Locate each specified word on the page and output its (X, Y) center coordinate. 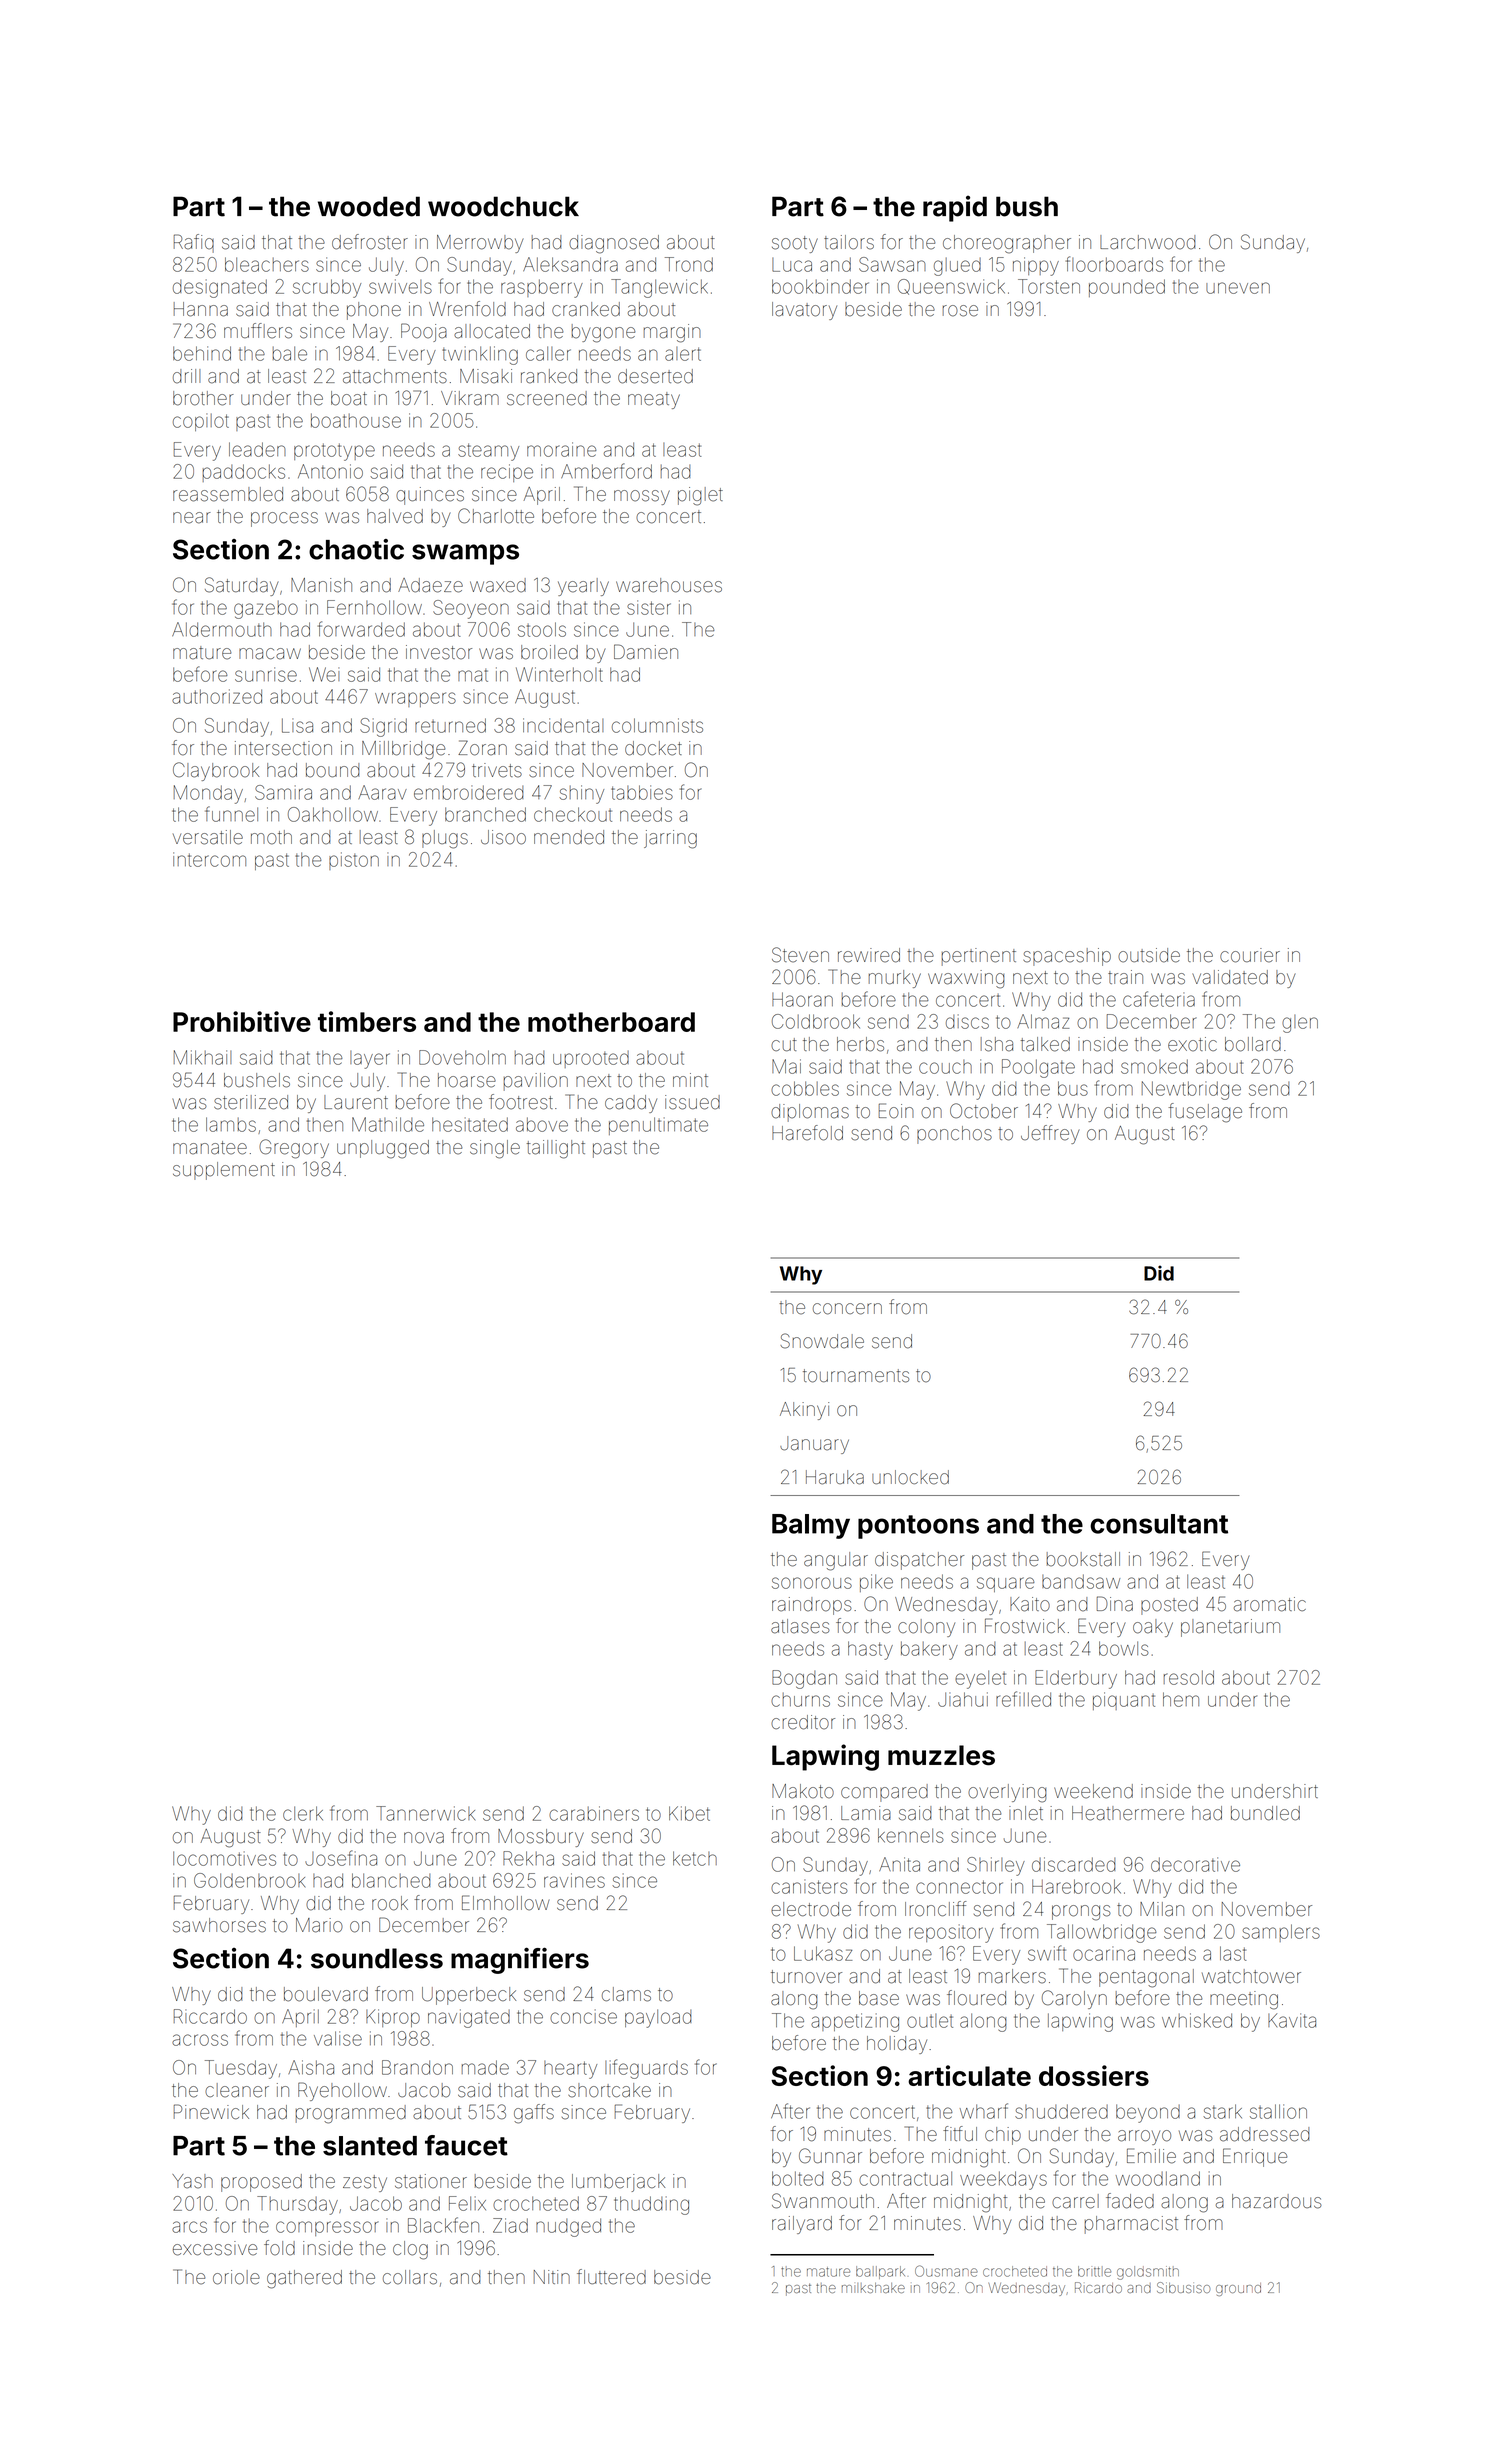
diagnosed (614, 244)
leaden (257, 449)
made (485, 2067)
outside (1149, 955)
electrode (811, 1909)
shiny (581, 794)
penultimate (658, 1126)
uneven (1238, 288)
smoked (1154, 1066)
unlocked (910, 1477)
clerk (303, 1813)
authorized (217, 696)
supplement (224, 1171)
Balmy (811, 1526)
